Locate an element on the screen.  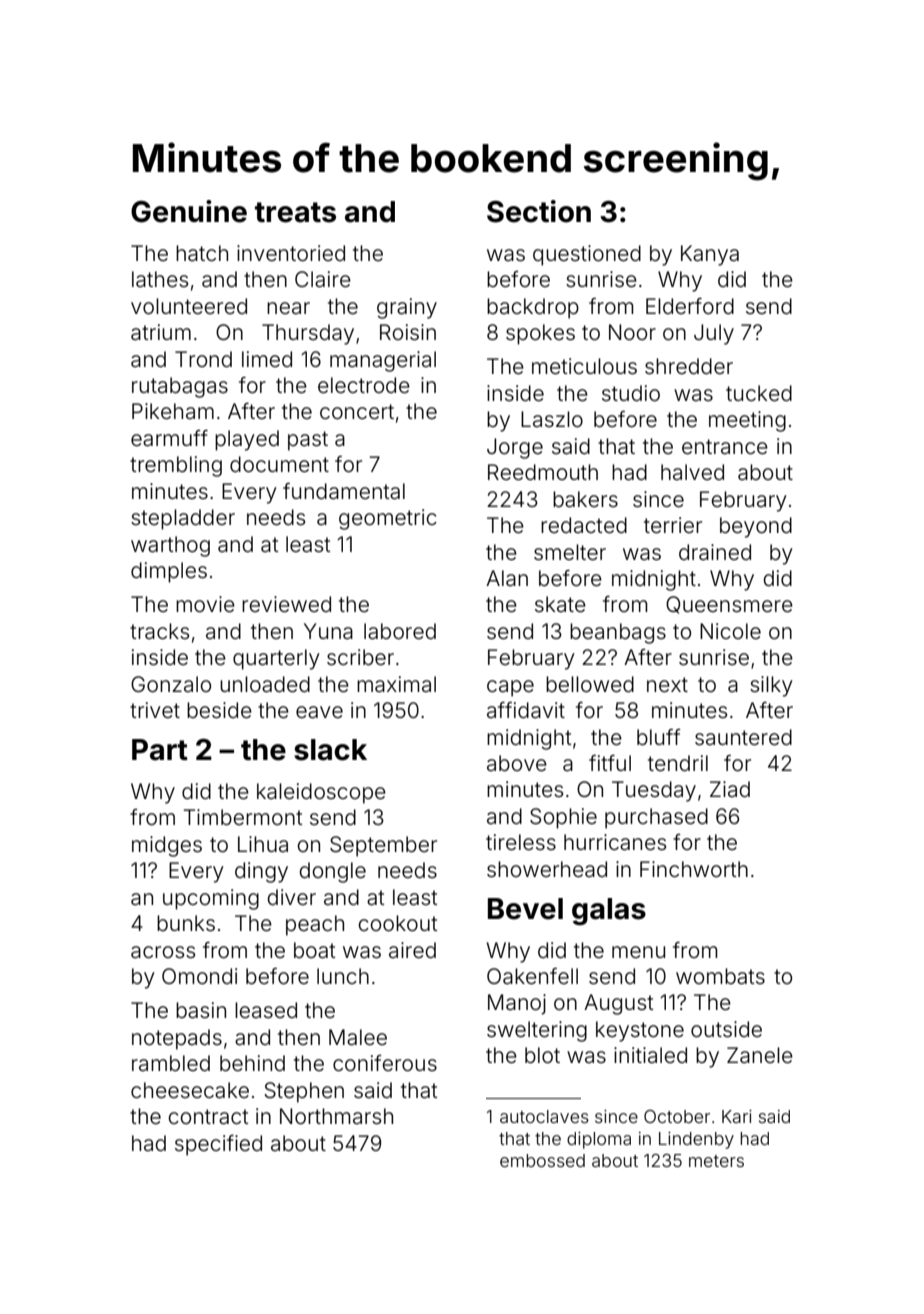
Genuine is located at coordinates (189, 211).
